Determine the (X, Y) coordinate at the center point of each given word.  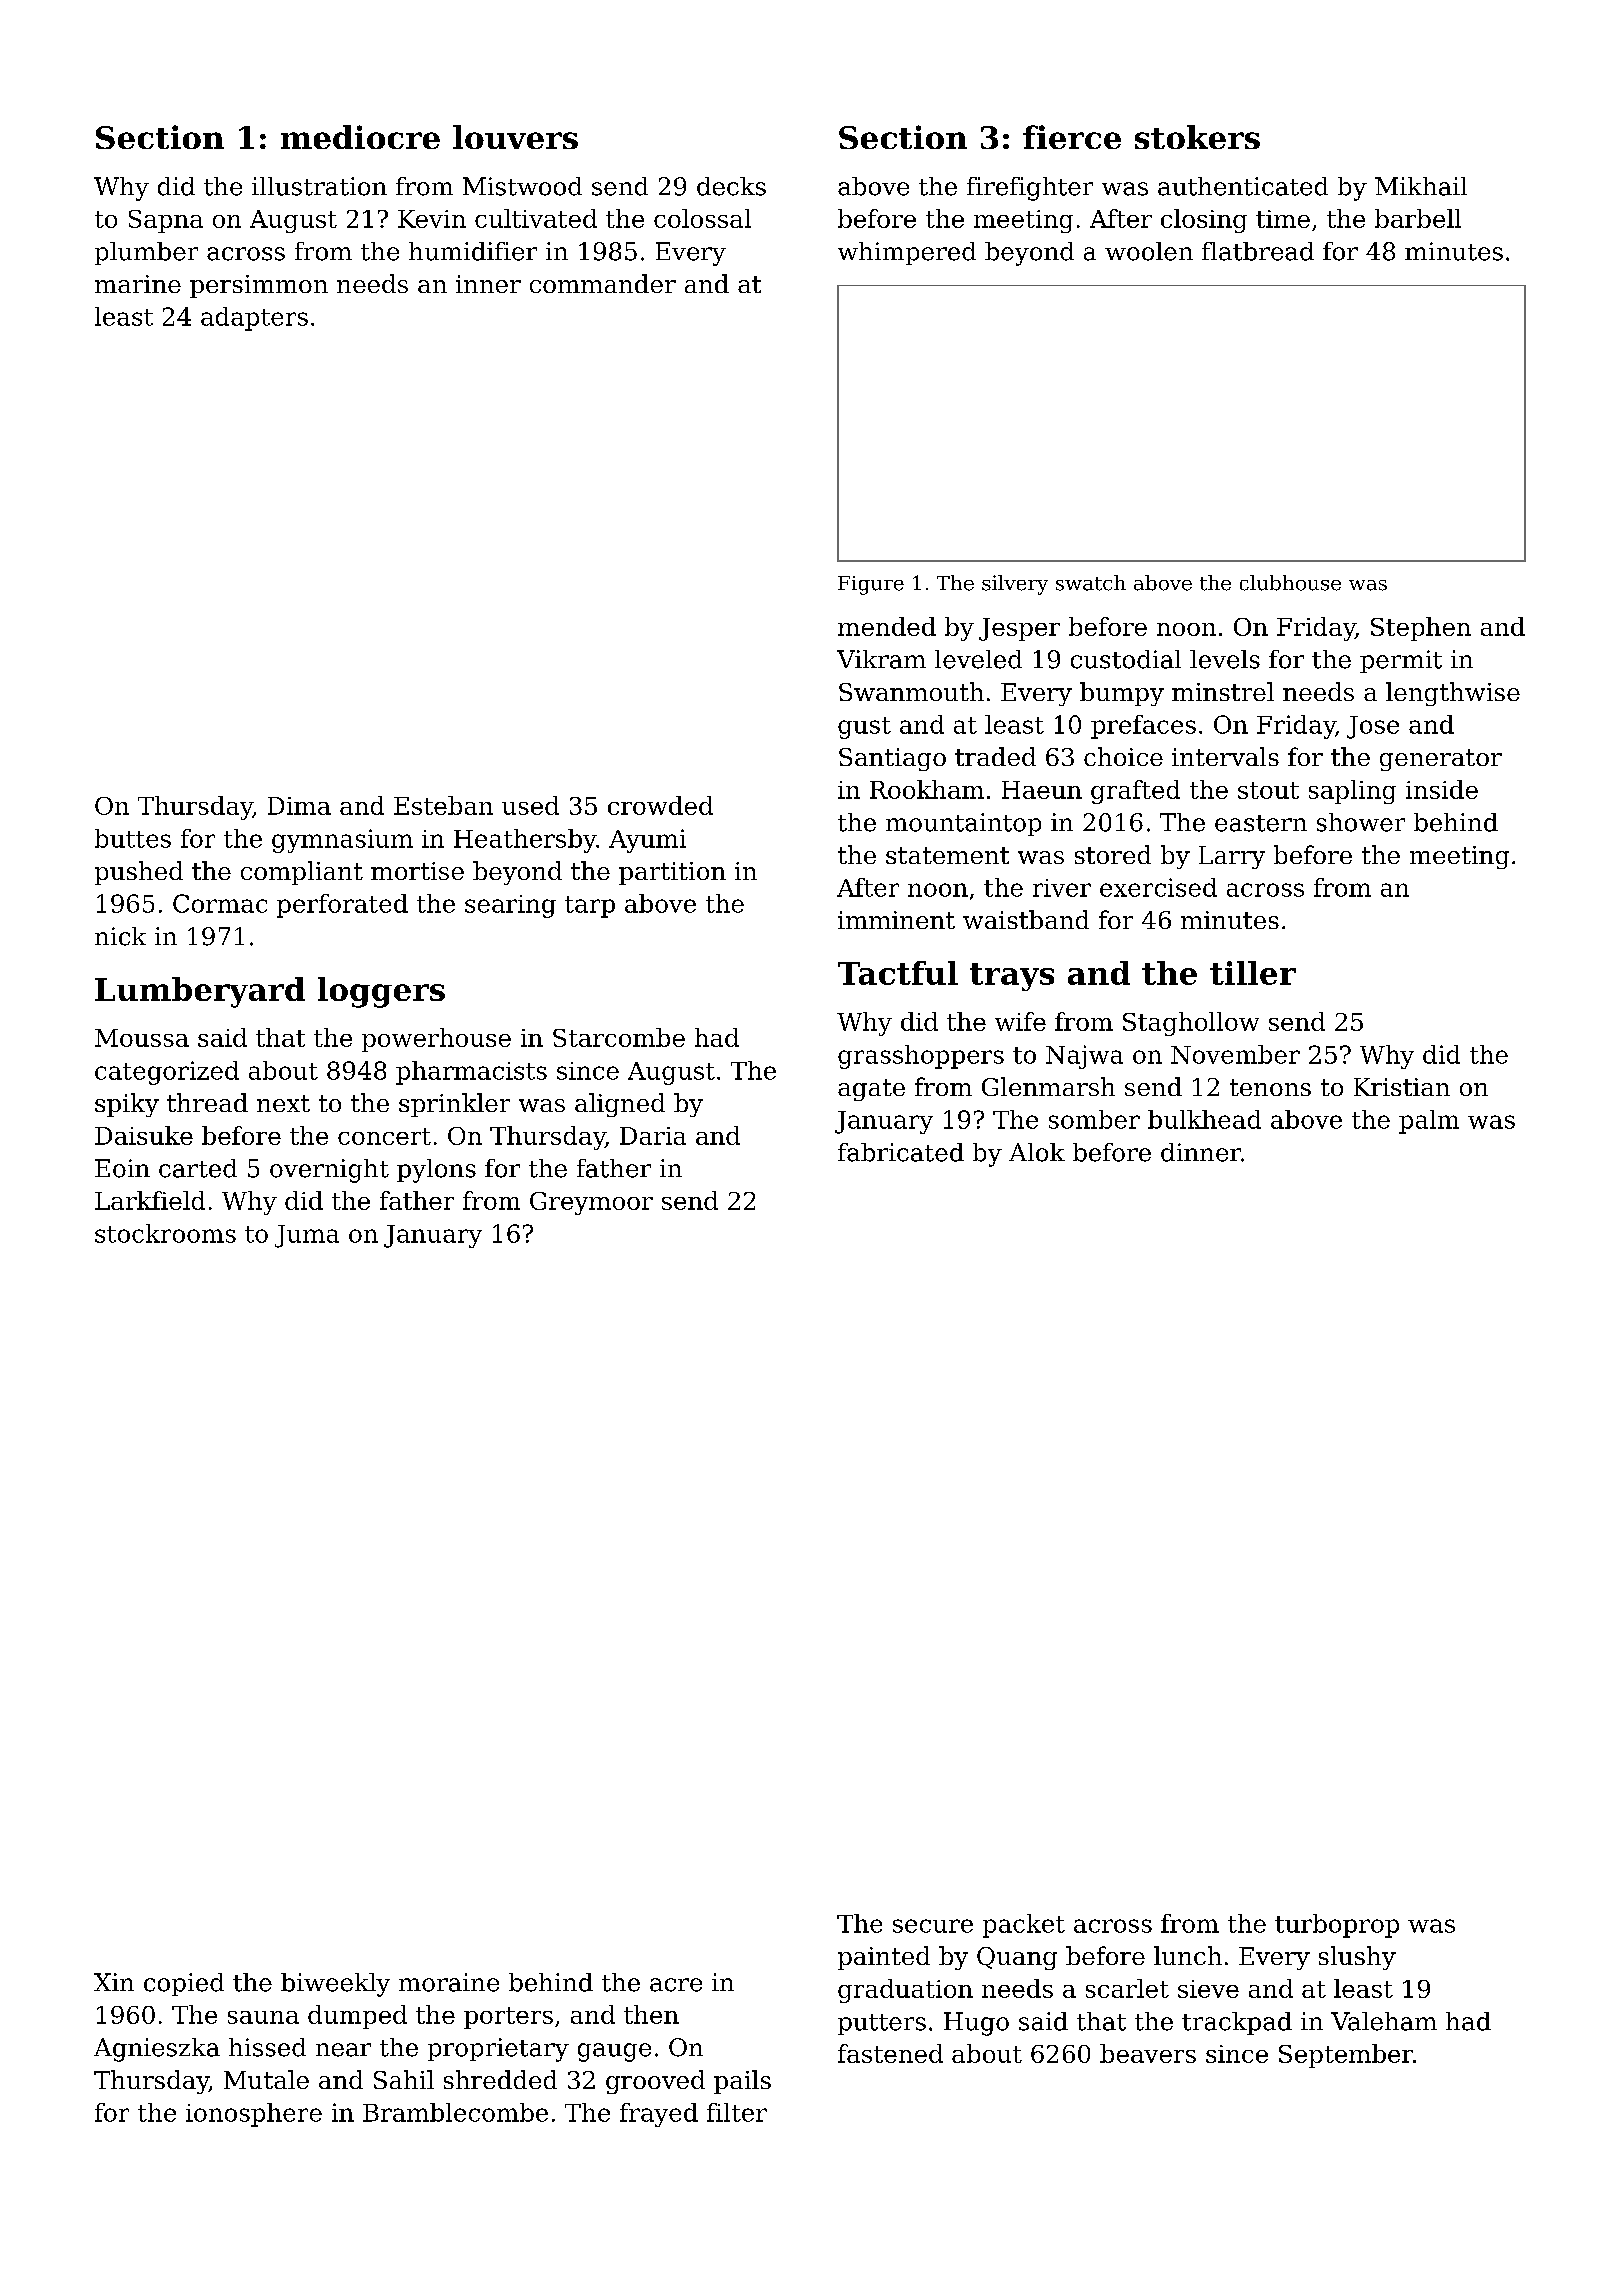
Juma (307, 1236)
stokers (1197, 137)
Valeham (1384, 2021)
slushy (1357, 1958)
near (343, 2050)
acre (676, 1985)
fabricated (901, 1152)
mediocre (360, 137)
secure (933, 1926)
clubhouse (1290, 583)
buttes (133, 838)
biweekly (335, 1985)
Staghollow (1191, 1024)
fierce (1072, 137)
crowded (660, 805)
